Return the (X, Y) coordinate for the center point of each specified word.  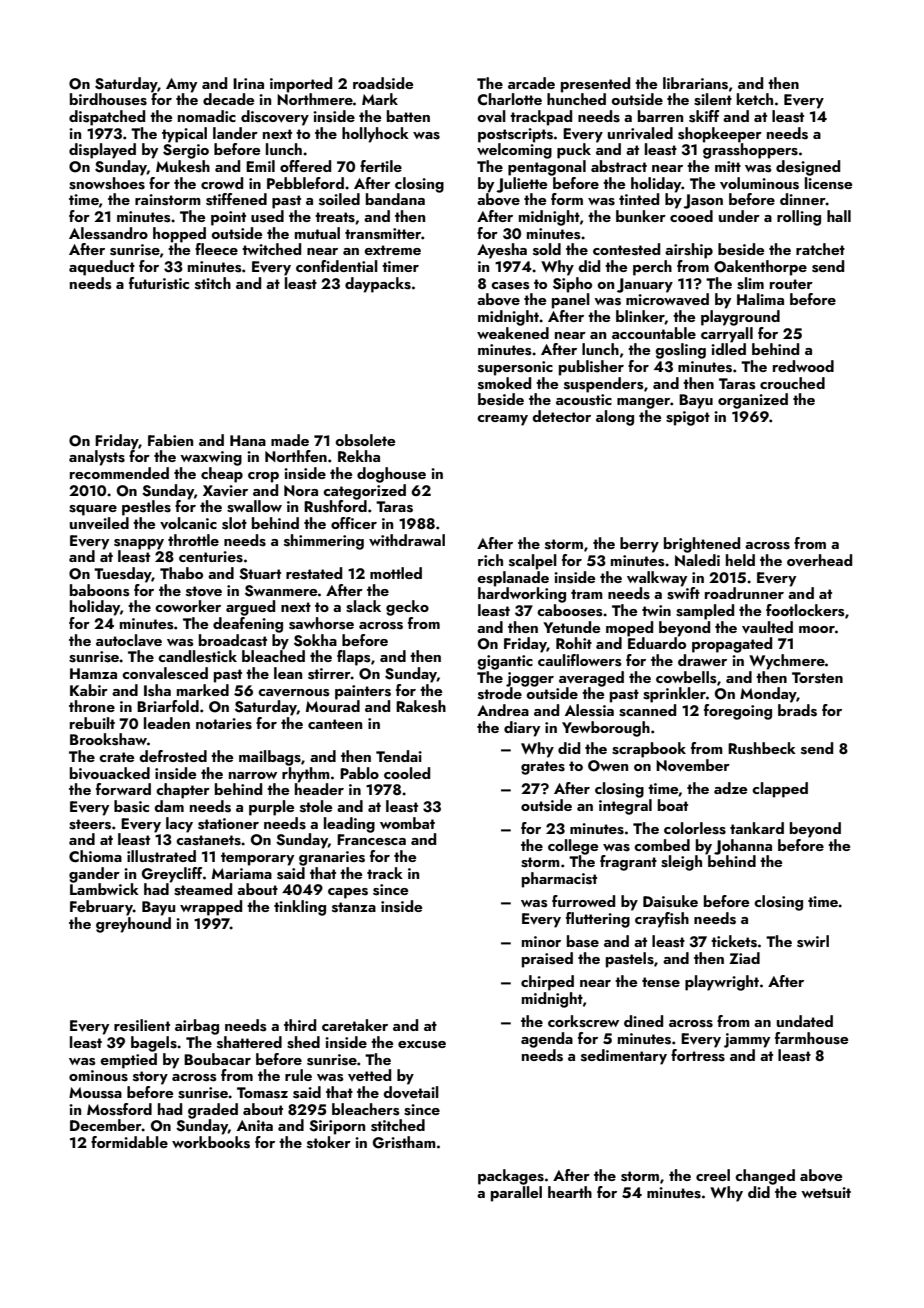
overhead (819, 560)
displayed (102, 151)
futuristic (159, 283)
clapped (780, 790)
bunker (641, 216)
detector (561, 416)
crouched (792, 383)
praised (547, 960)
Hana (248, 440)
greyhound (133, 925)
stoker (329, 1142)
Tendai (399, 756)
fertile (381, 166)
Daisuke (670, 901)
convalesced (165, 673)
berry (639, 545)
